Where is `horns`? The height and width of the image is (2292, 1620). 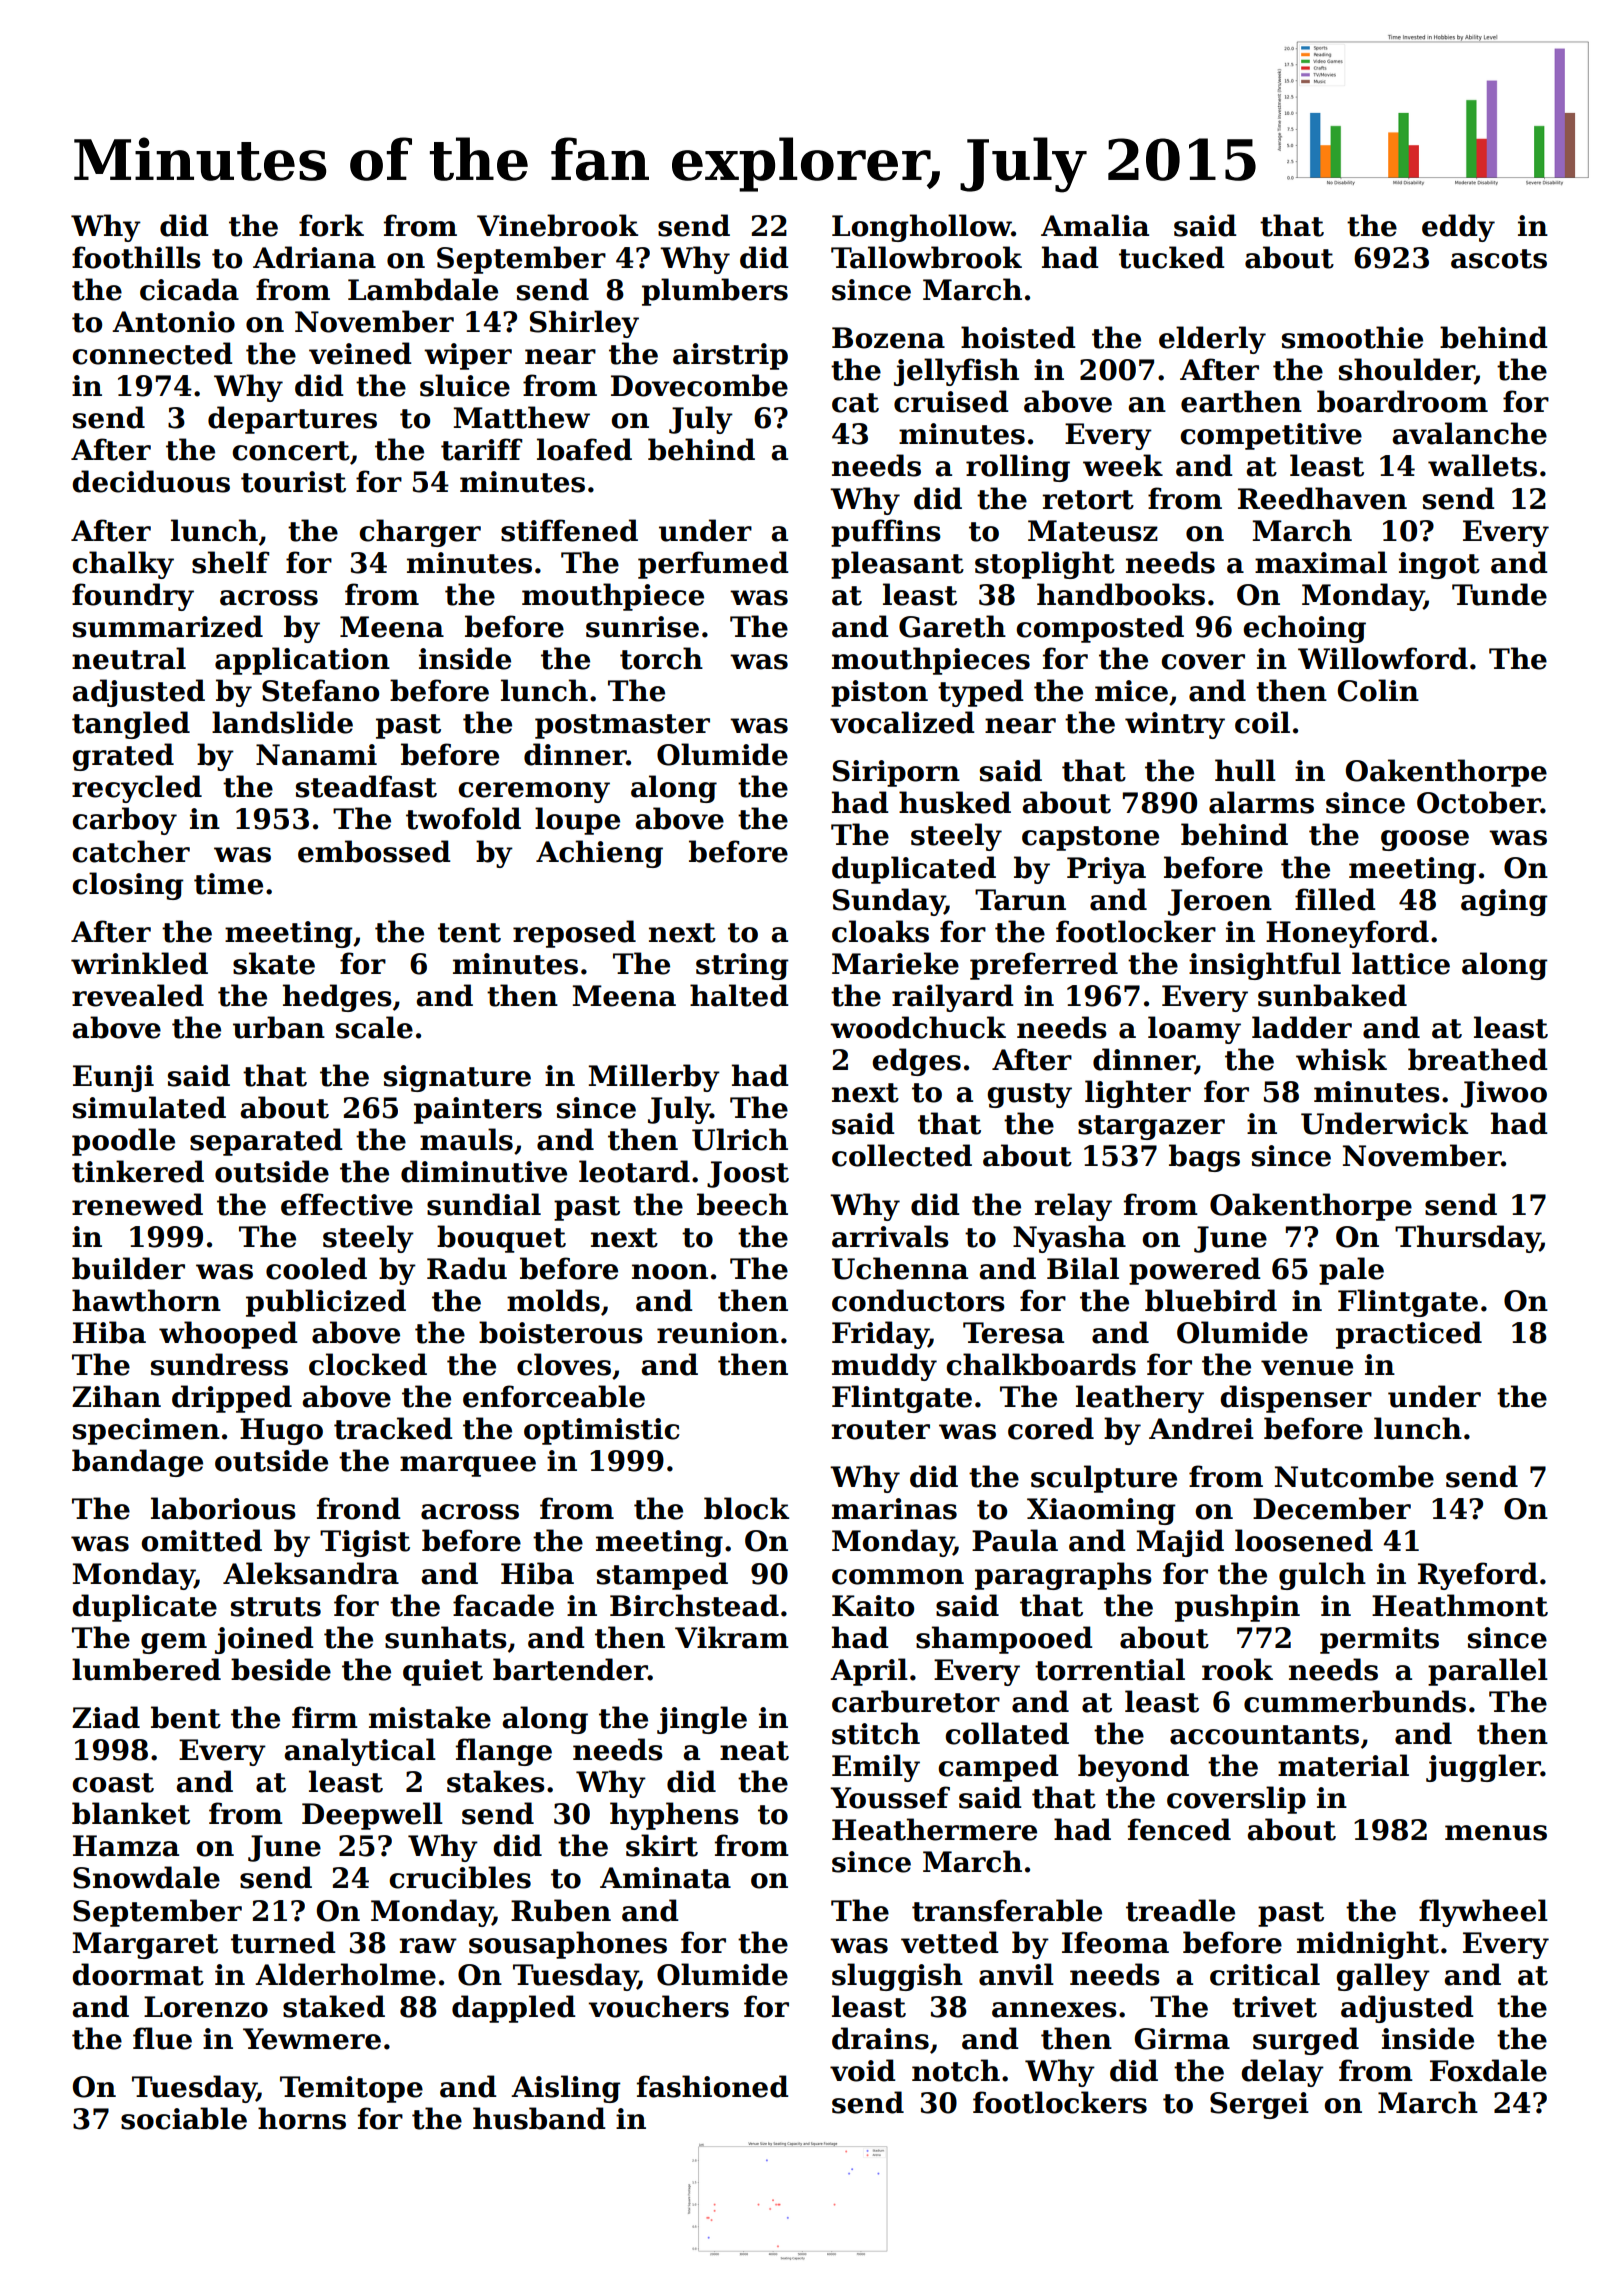
horns is located at coordinates (302, 2118).
